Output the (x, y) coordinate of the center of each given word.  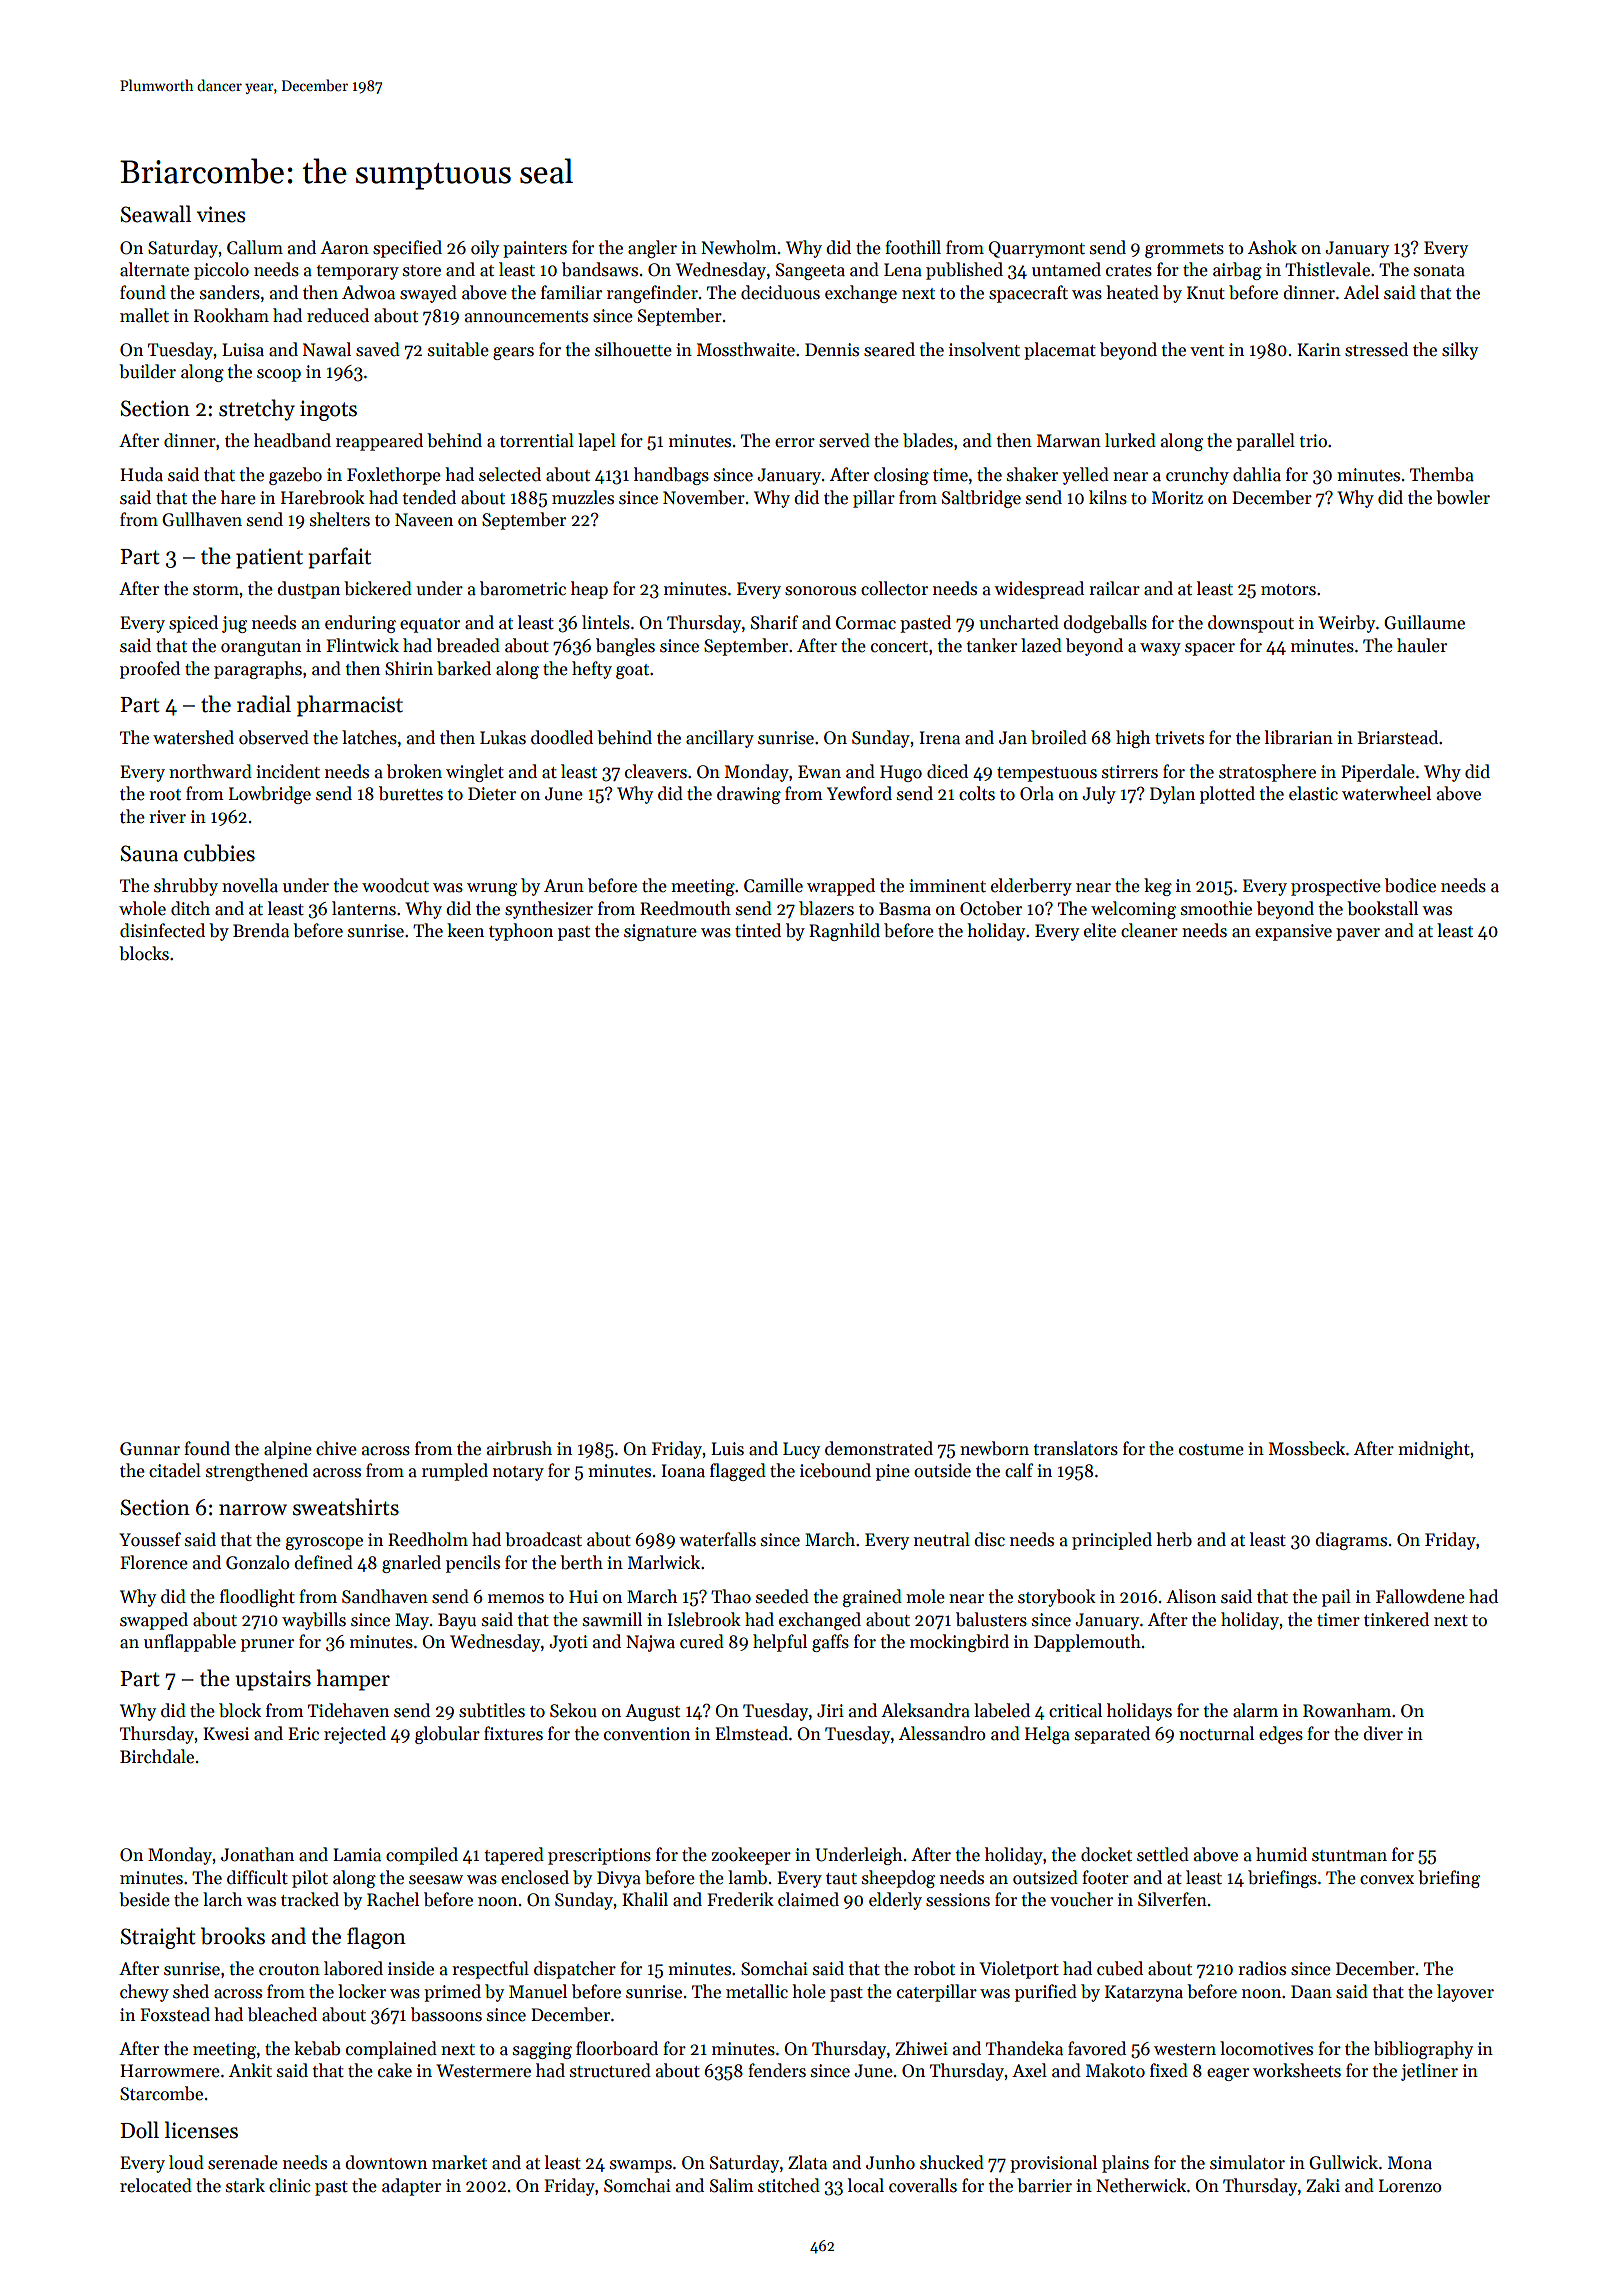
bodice (1410, 885)
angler (652, 249)
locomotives (1266, 2048)
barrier (1044, 2185)
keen (465, 930)
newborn (994, 1448)
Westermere (483, 2071)
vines (221, 214)
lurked (1130, 440)
